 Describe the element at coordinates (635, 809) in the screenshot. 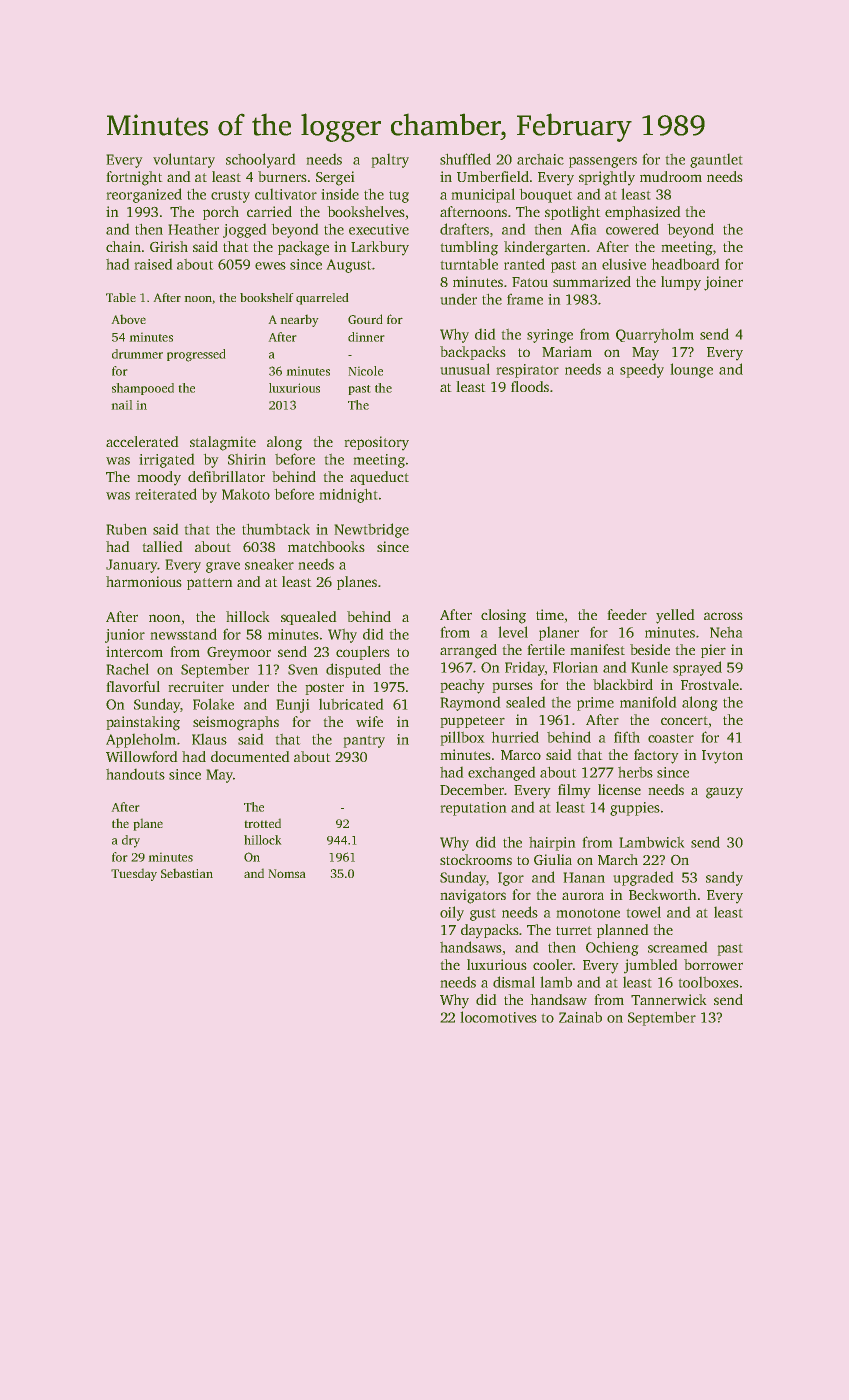

I see `guppies` at that location.
